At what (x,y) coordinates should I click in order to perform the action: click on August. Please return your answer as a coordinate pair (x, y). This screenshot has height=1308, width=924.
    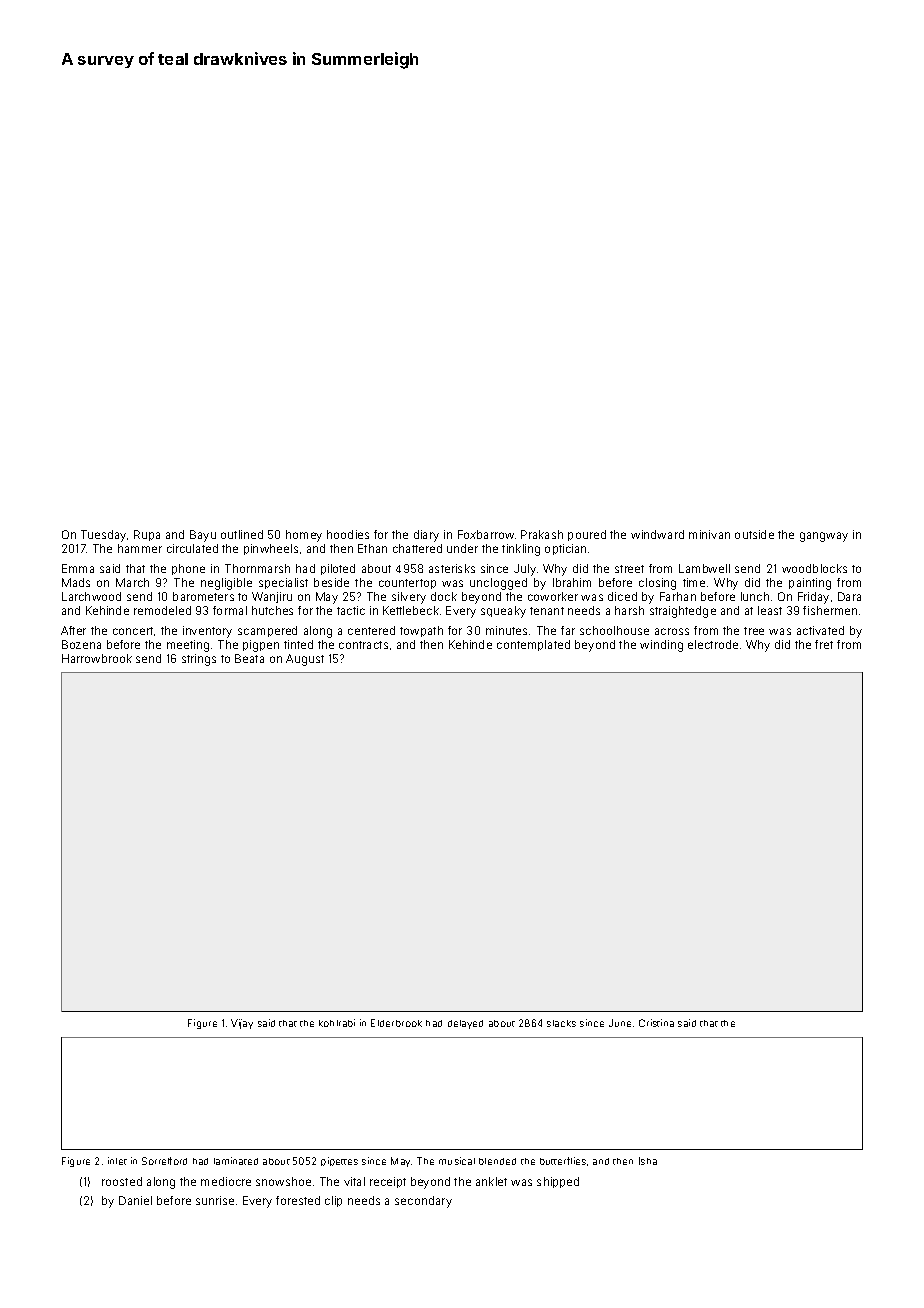
    Looking at the image, I should click on (305, 660).
